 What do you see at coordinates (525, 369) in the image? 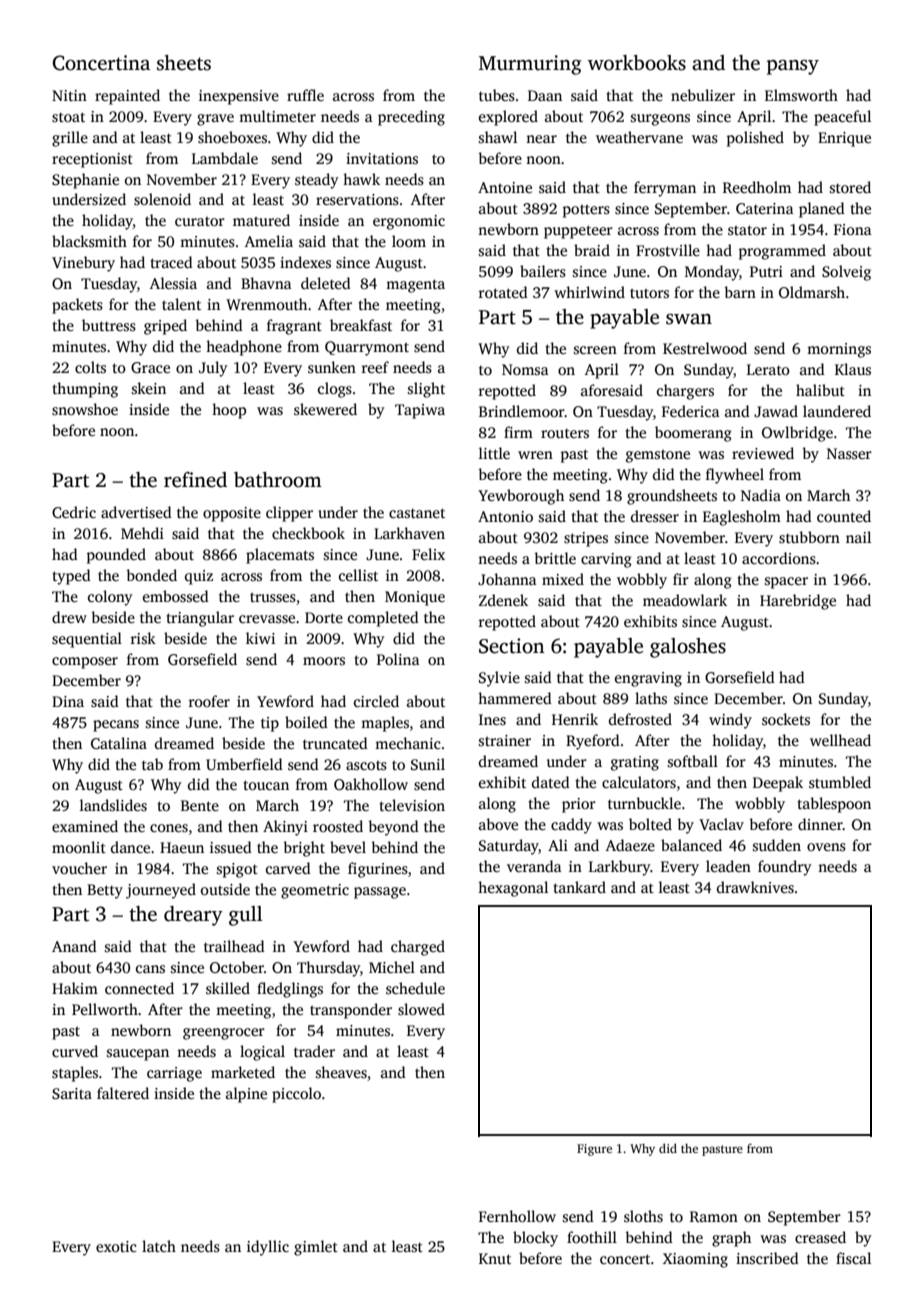
I see `Nomsa` at bounding box center [525, 369].
